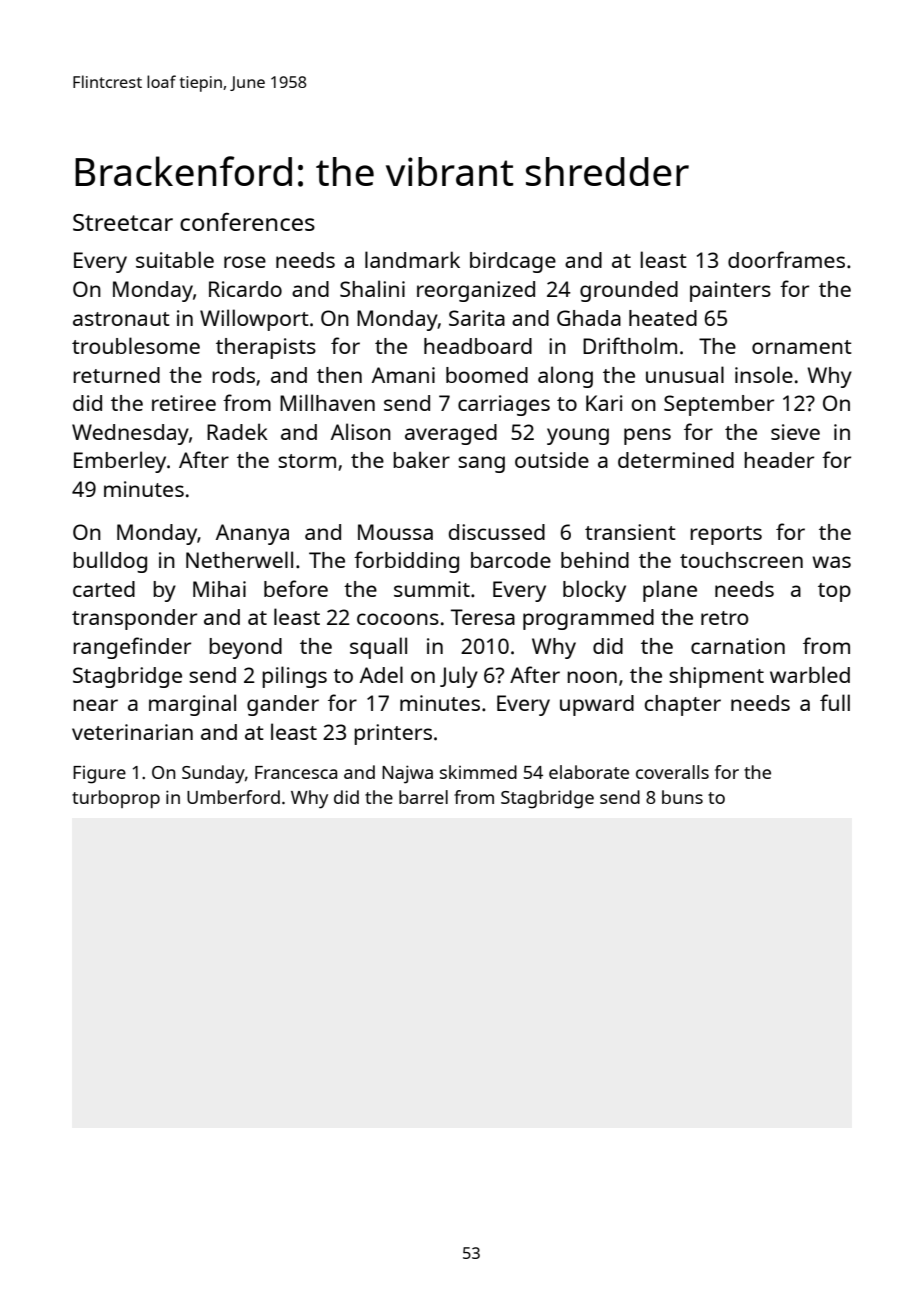  I want to click on retro, so click(725, 618).
